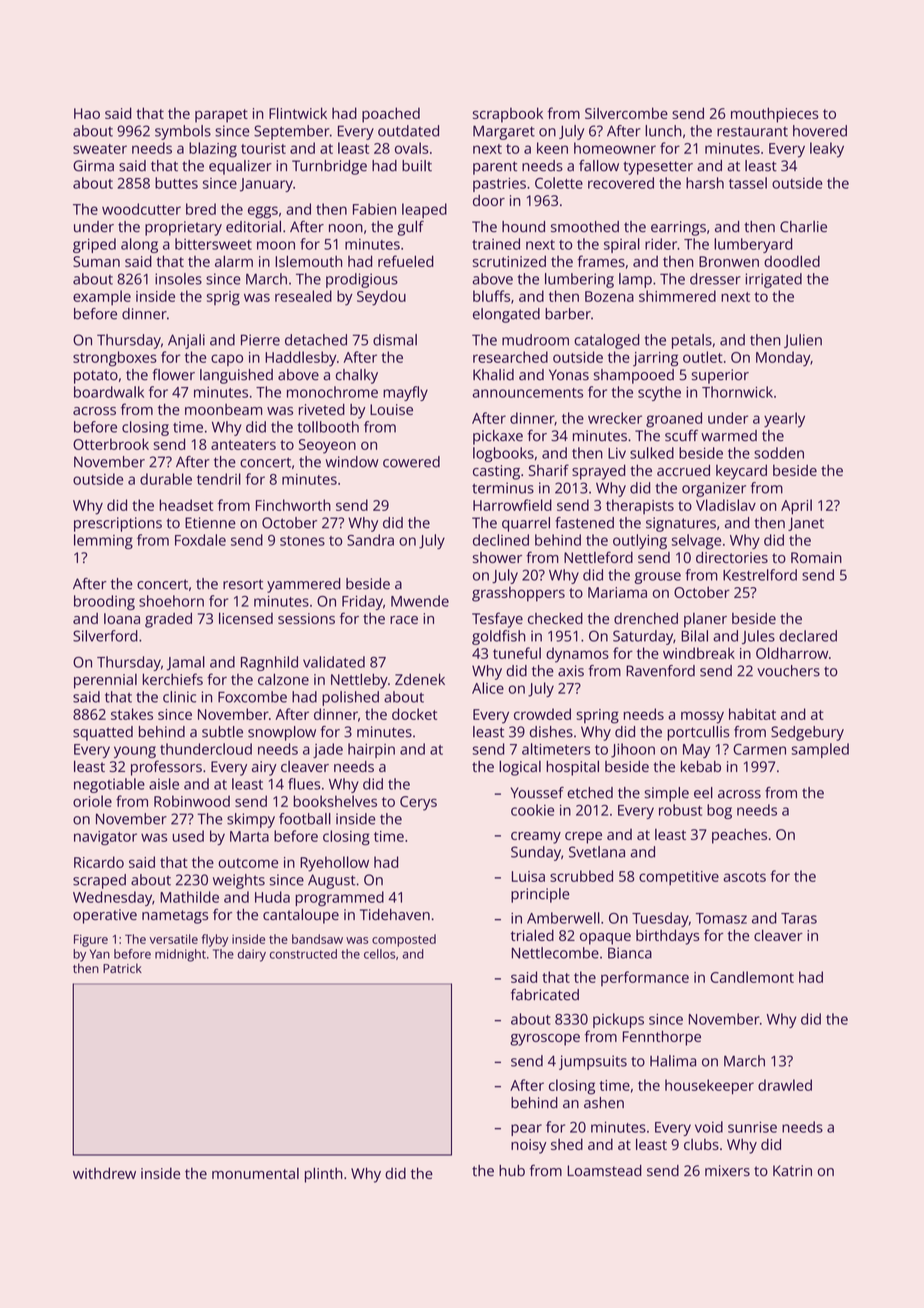  What do you see at coordinates (221, 116) in the screenshot?
I see `parapet` at bounding box center [221, 116].
